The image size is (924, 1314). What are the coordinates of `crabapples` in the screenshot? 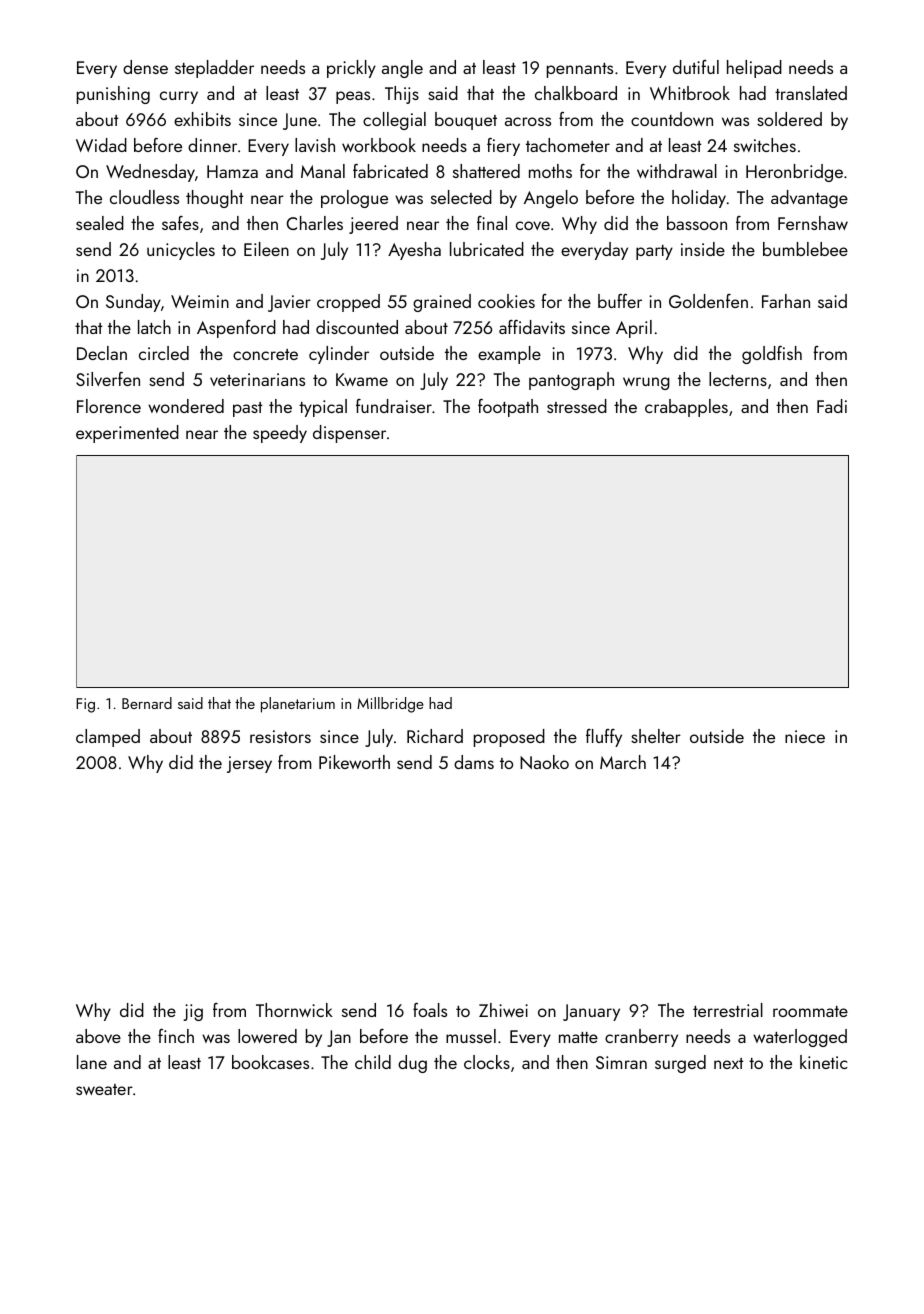 It's located at (686, 408).
